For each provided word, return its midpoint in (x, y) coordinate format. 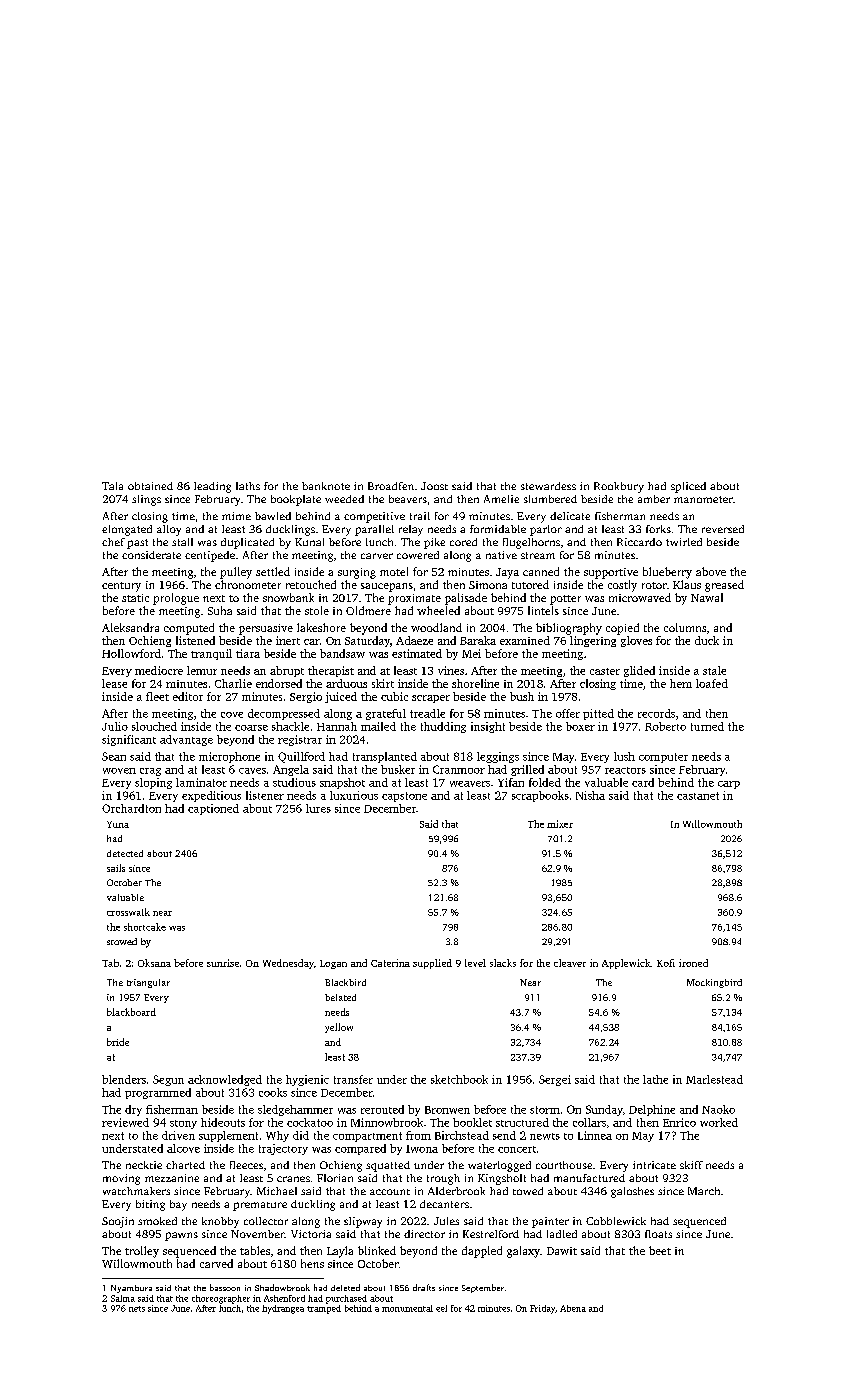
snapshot (342, 783)
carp (729, 785)
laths (248, 486)
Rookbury (619, 487)
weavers (470, 784)
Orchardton (131, 808)
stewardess (548, 486)
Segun (168, 1080)
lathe (655, 1079)
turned (707, 726)
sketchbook (459, 1079)
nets (137, 1309)
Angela (291, 770)
